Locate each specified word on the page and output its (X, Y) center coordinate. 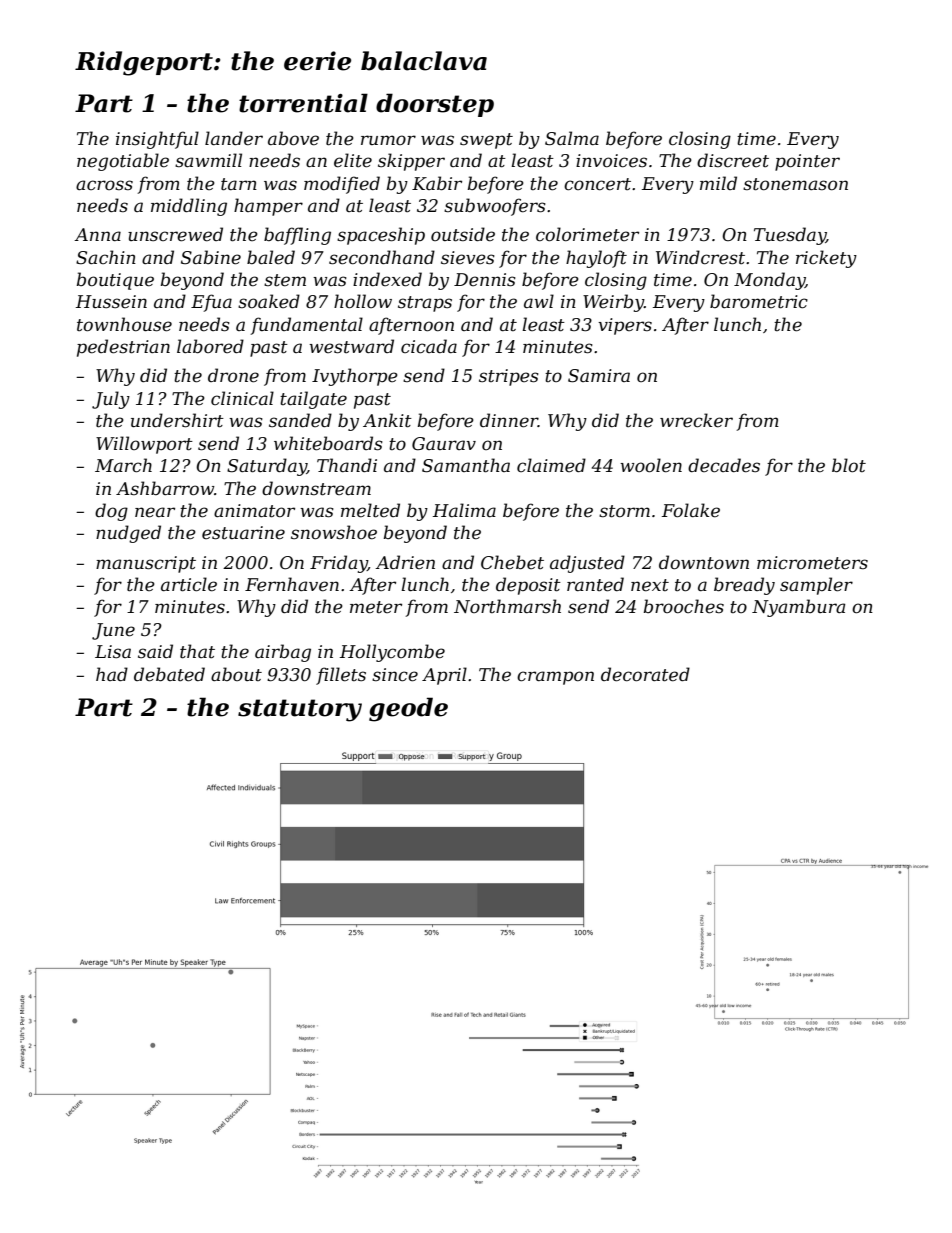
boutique (115, 281)
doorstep (435, 105)
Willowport (144, 445)
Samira (599, 376)
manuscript (146, 564)
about (236, 674)
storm (624, 511)
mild (718, 183)
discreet (733, 160)
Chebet (512, 562)
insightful (157, 140)
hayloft (596, 259)
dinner (509, 420)
